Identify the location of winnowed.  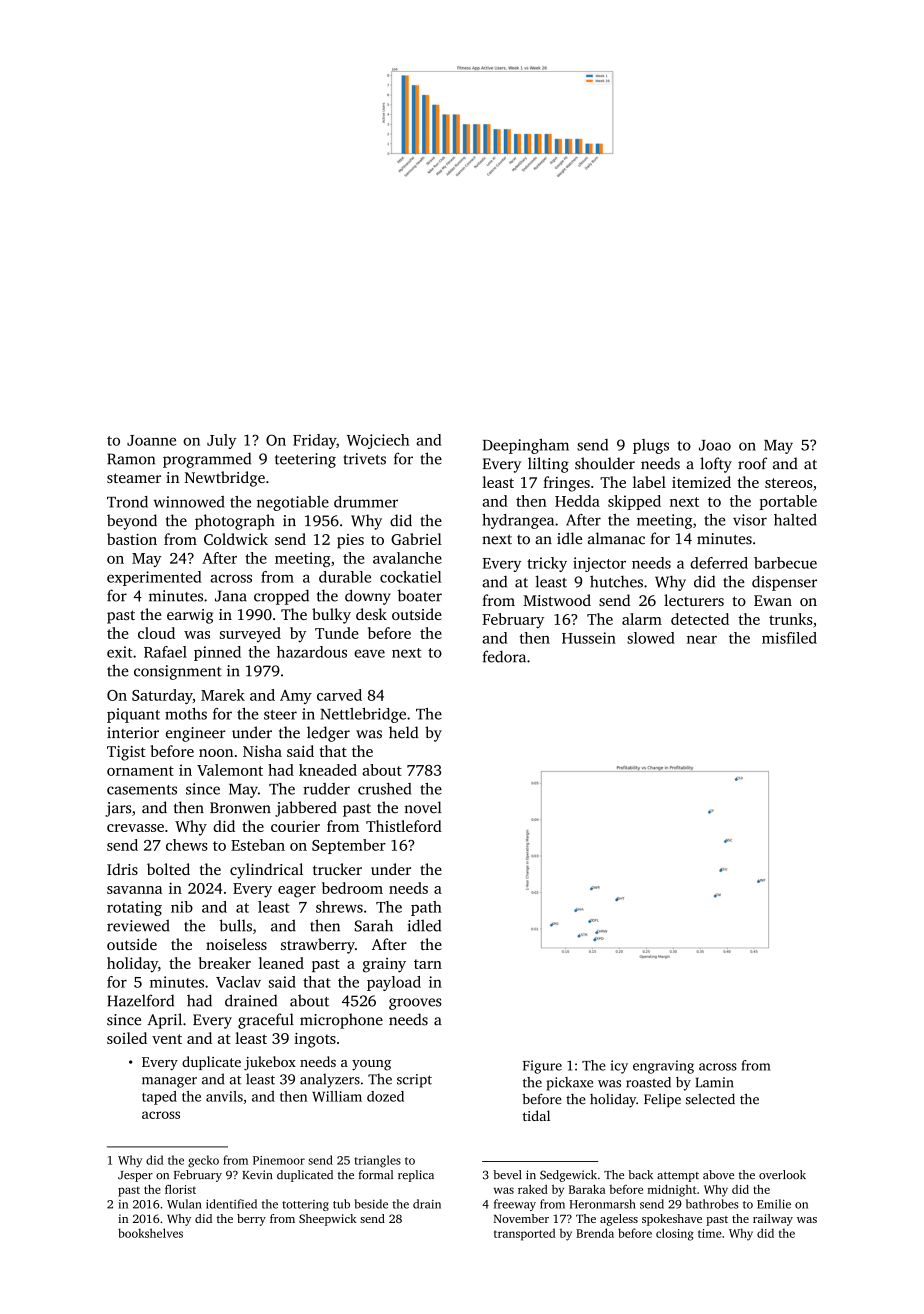
(189, 502).
